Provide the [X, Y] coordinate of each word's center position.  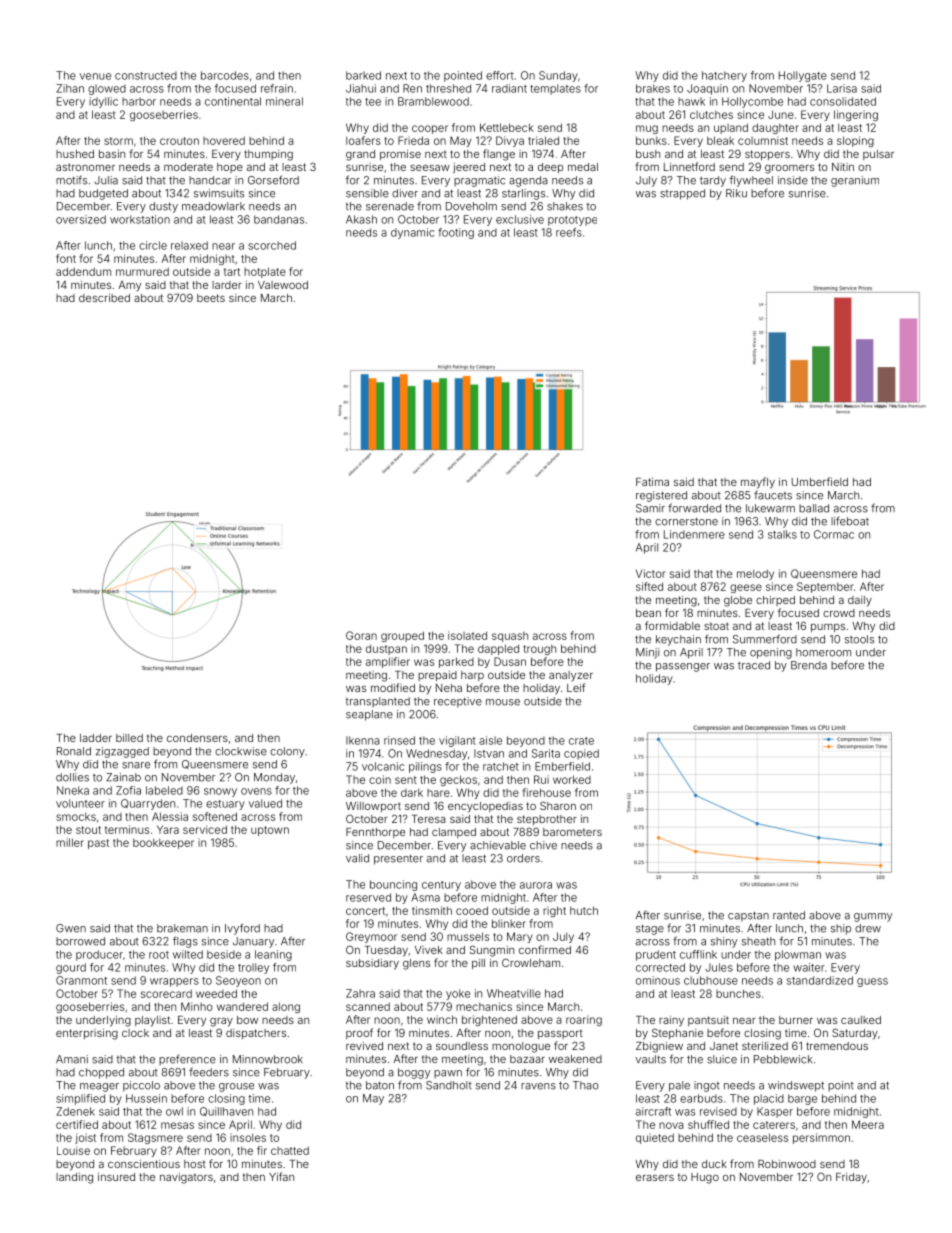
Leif [576, 687]
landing [74, 1178]
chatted [290, 1150]
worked [572, 779]
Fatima [652, 482]
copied [581, 754]
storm [118, 141]
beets [211, 298]
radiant [509, 88]
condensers [197, 738]
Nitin [843, 167]
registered [661, 496]
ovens [256, 791]
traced [754, 665]
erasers [655, 1178]
